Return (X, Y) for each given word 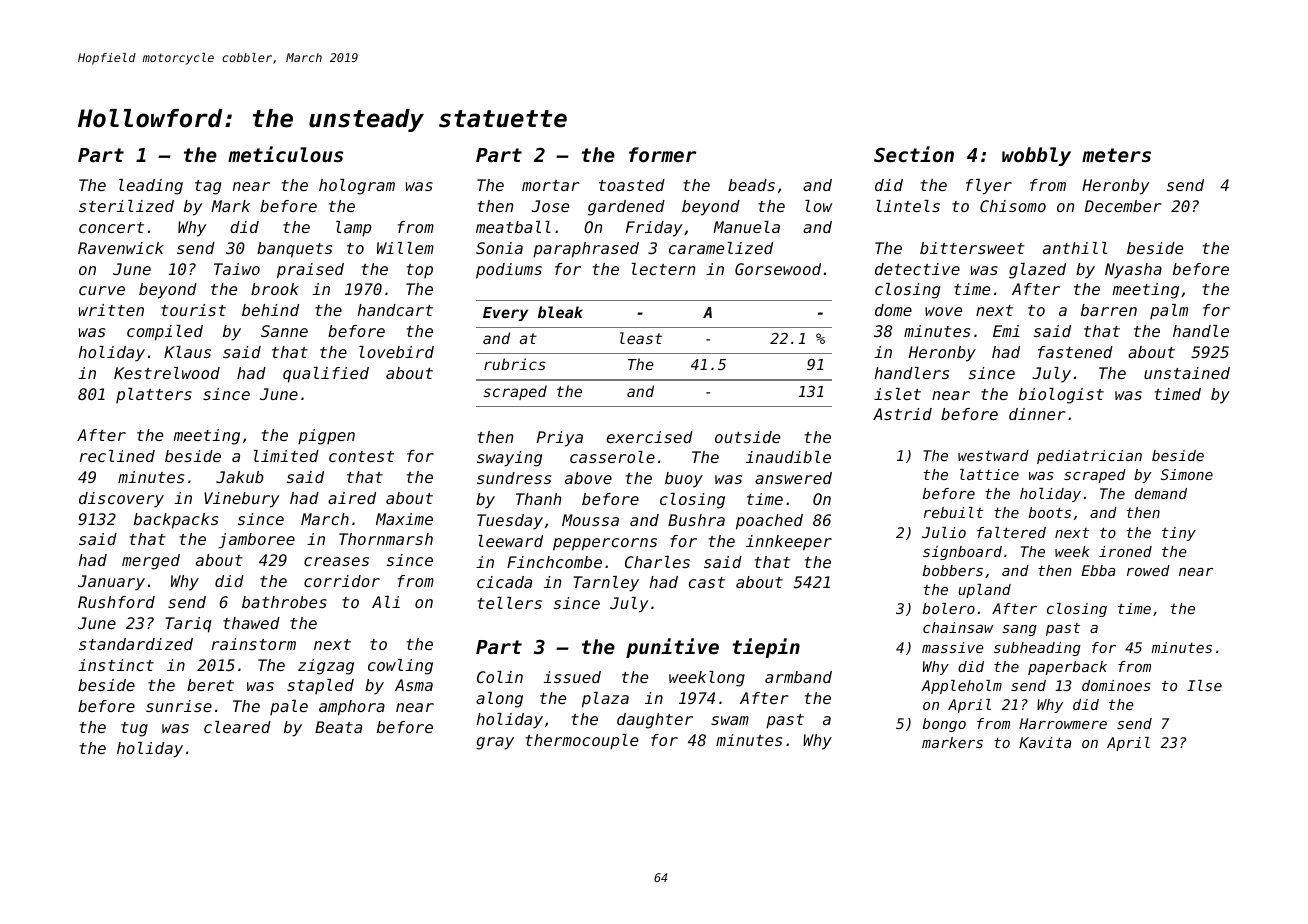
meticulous (285, 154)
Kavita (1045, 742)
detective (917, 269)
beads (751, 185)
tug (134, 729)
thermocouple (582, 742)
